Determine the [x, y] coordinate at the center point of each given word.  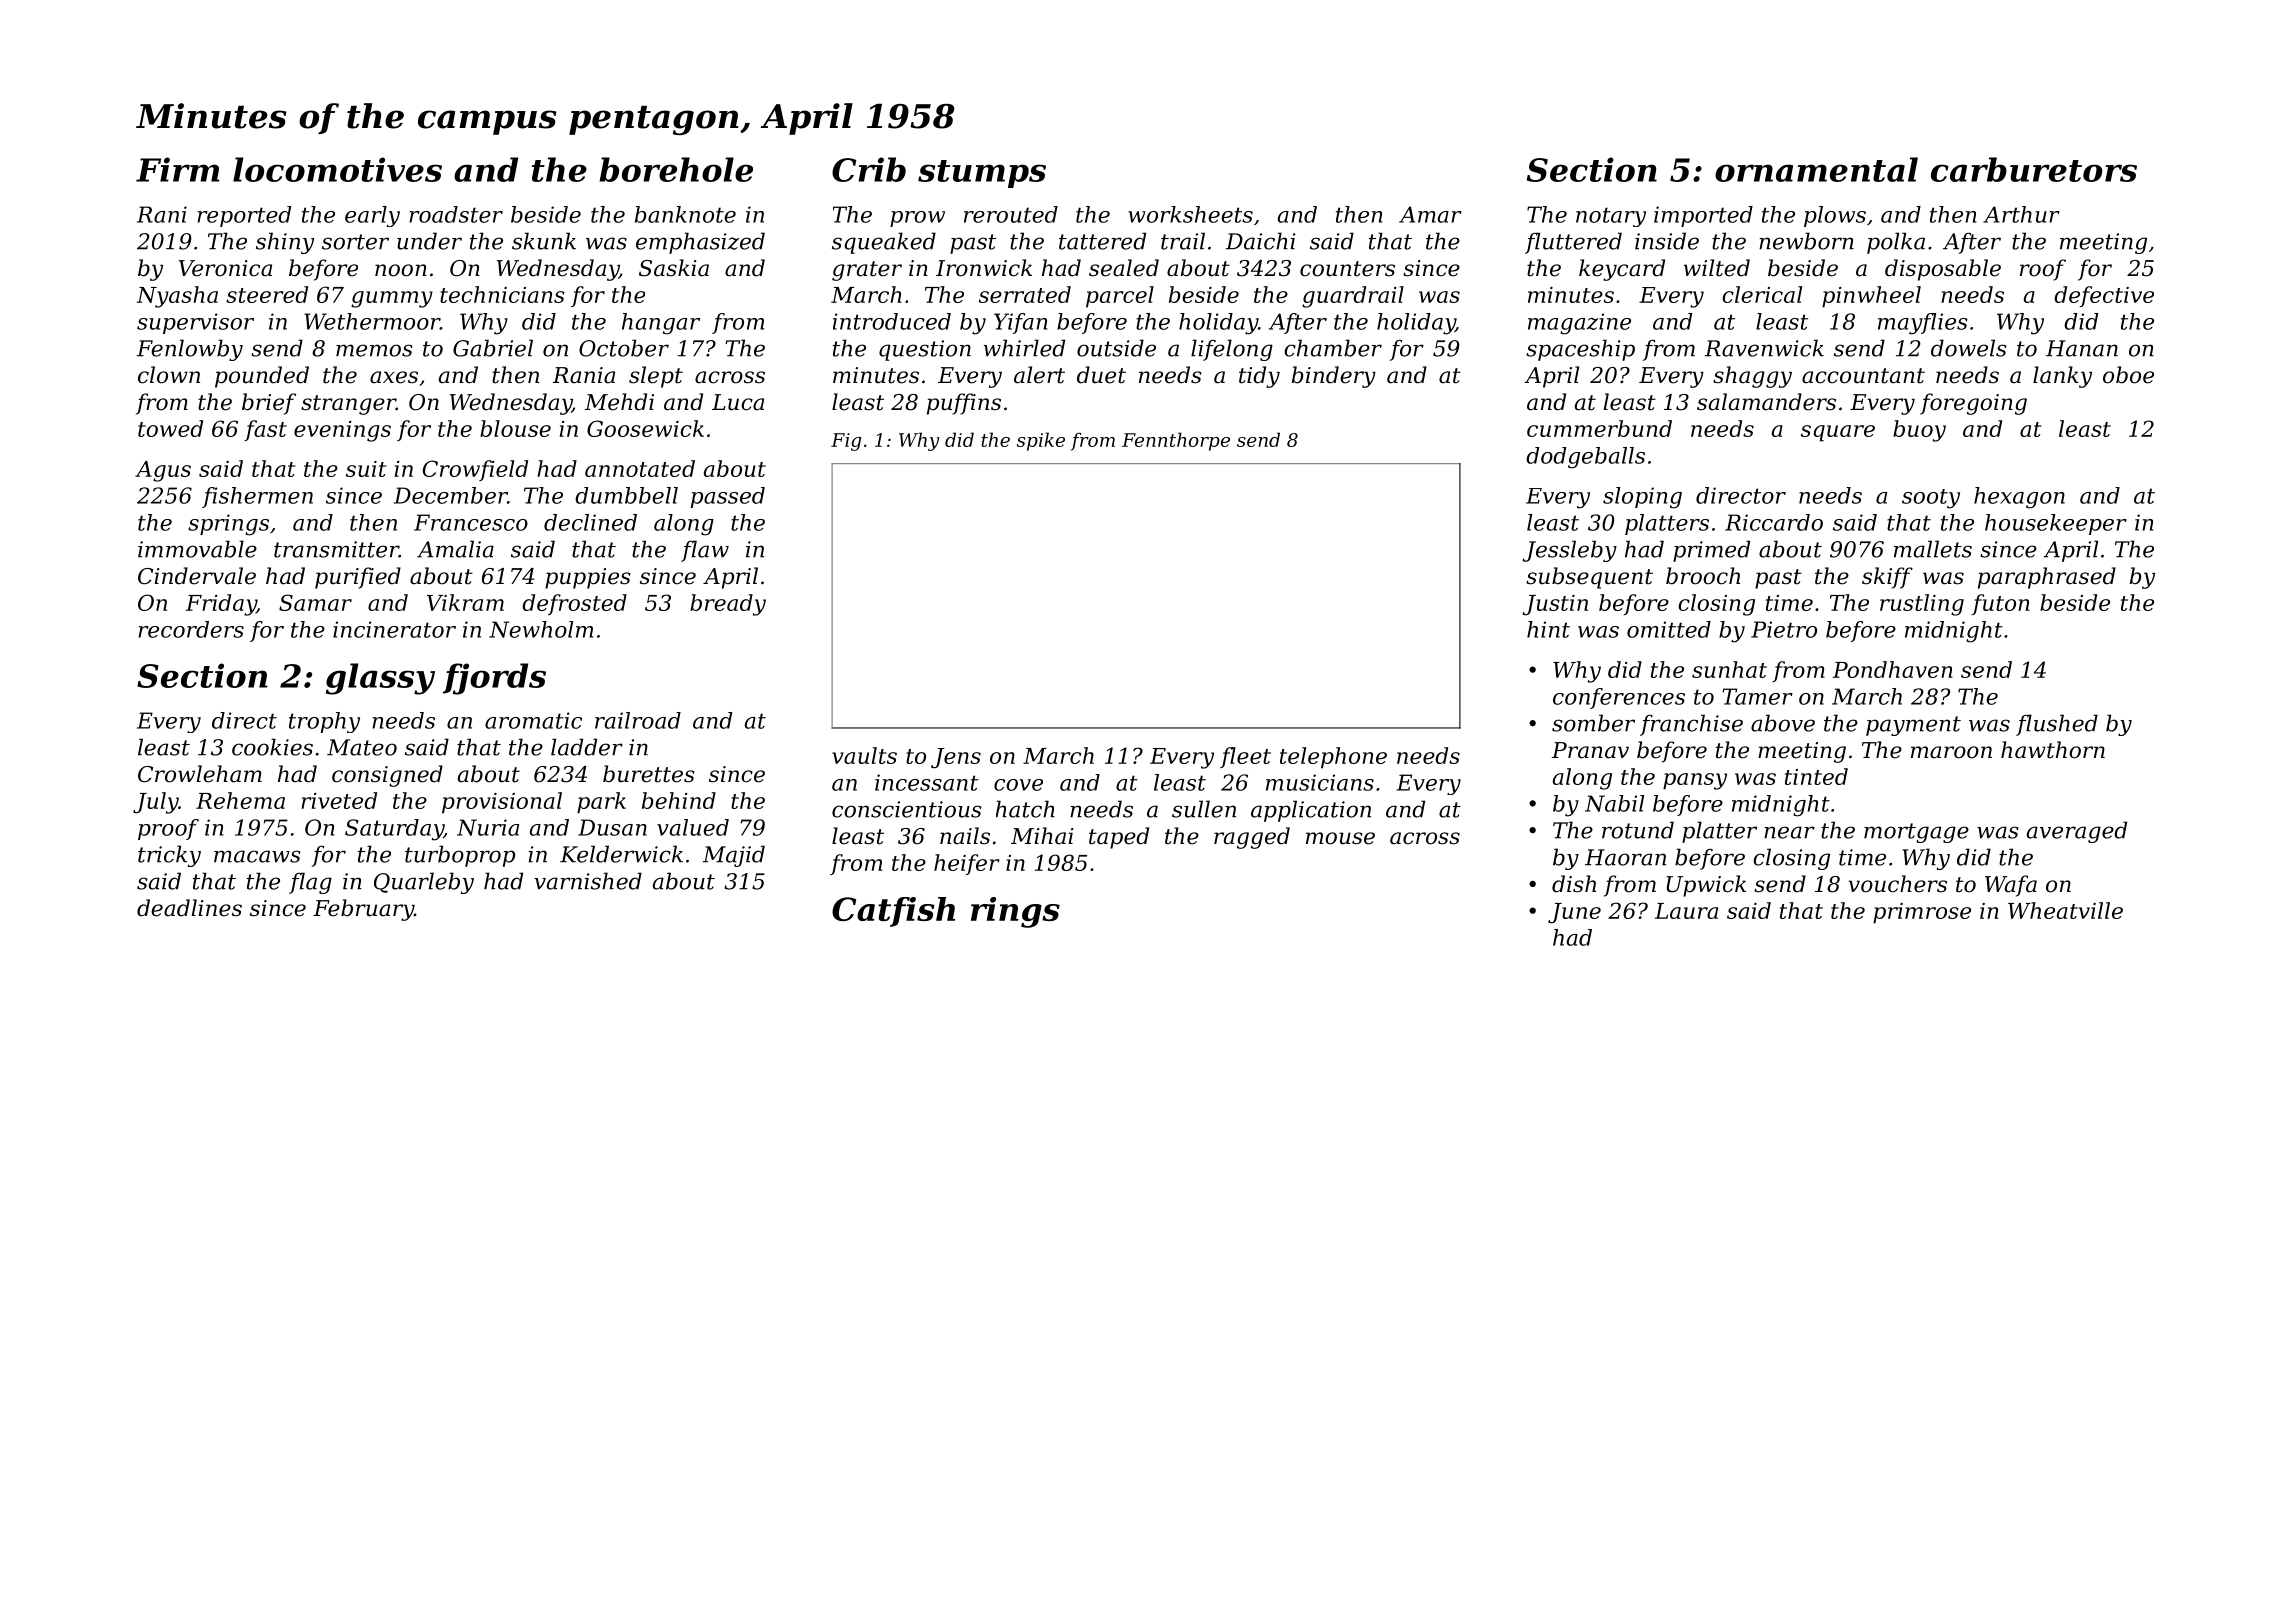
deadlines [189, 908]
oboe [2128, 375]
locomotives [337, 169]
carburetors [2034, 169]
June [1574, 913]
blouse [515, 428]
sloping [1642, 498]
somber [1593, 723]
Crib [869, 169]
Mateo [362, 747]
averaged [2077, 832]
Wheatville [2065, 910]
